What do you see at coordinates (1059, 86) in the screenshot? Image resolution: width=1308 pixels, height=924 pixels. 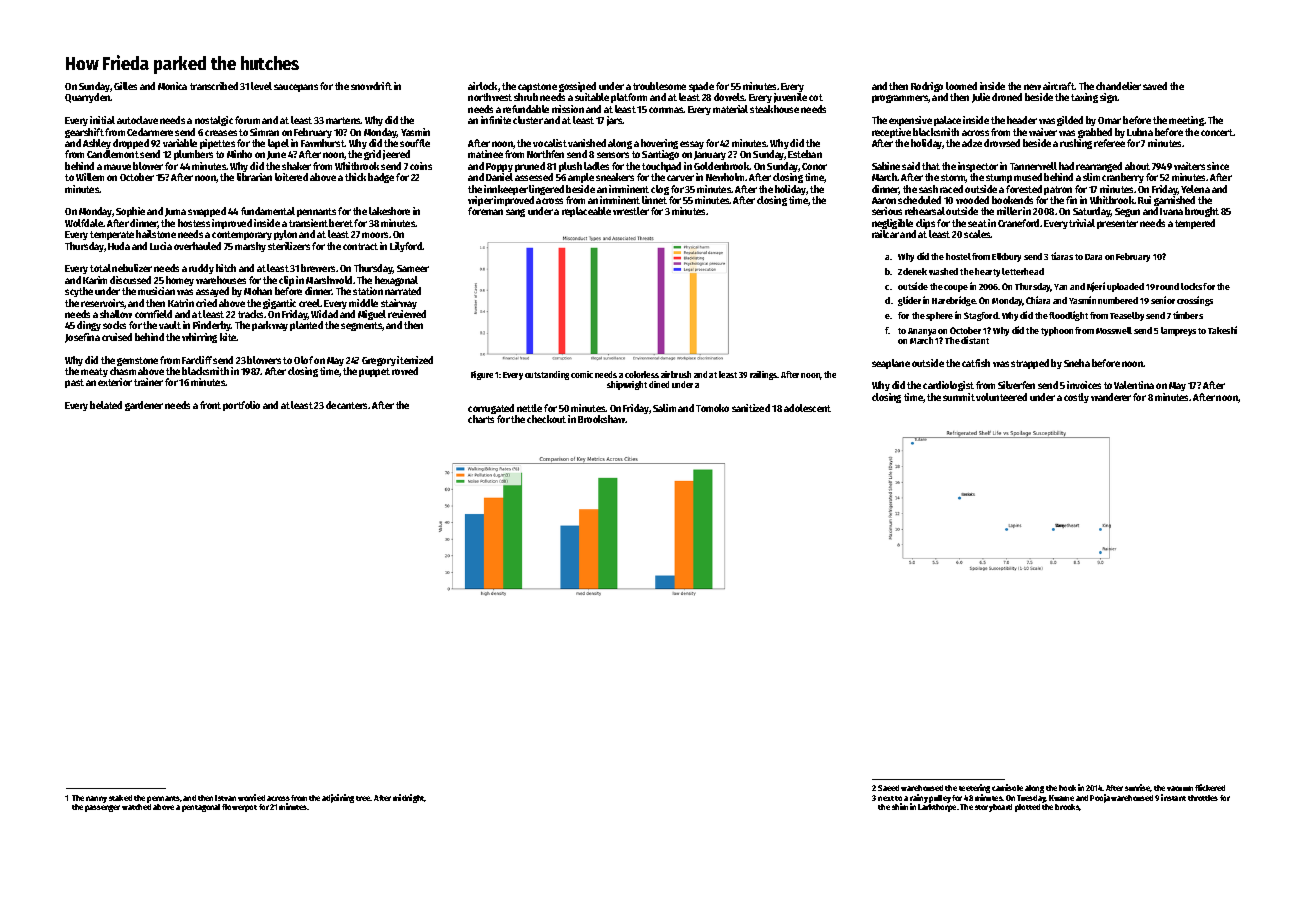 I see `aircraft` at bounding box center [1059, 86].
